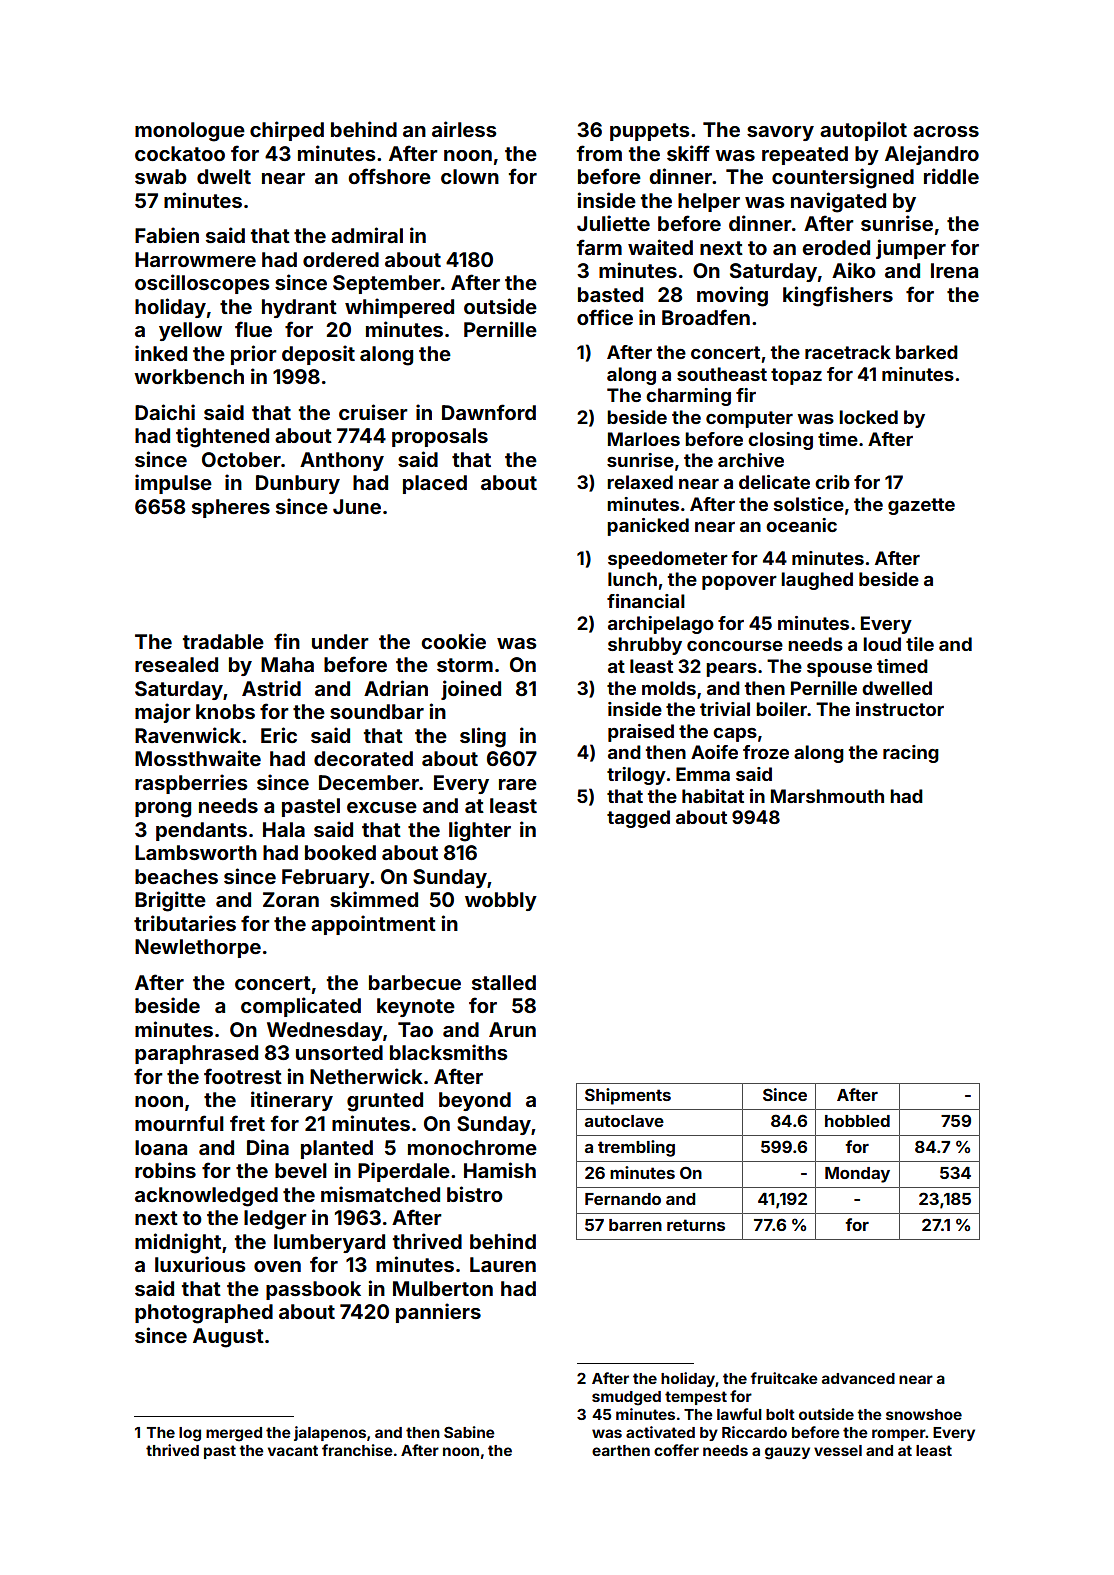 The height and width of the screenshot is (1575, 1114). I want to click on spheres, so click(231, 508).
